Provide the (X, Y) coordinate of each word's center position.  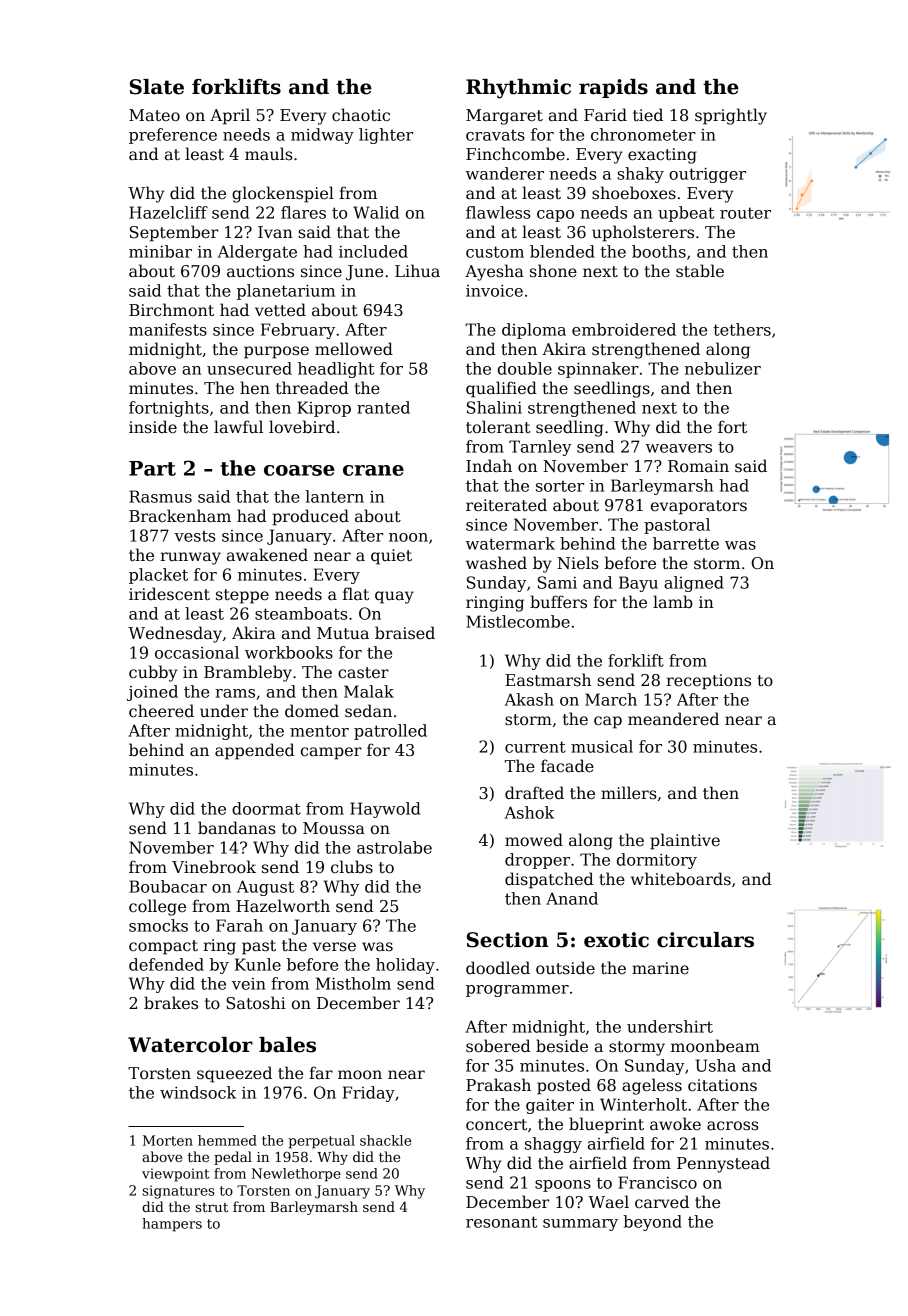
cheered (161, 711)
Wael (608, 1202)
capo (555, 216)
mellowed (354, 349)
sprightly (731, 116)
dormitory (657, 861)
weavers (679, 448)
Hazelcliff (168, 212)
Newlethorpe (296, 1175)
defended (166, 964)
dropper (537, 861)
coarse (299, 470)
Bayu (638, 584)
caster (363, 673)
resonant (501, 1222)
